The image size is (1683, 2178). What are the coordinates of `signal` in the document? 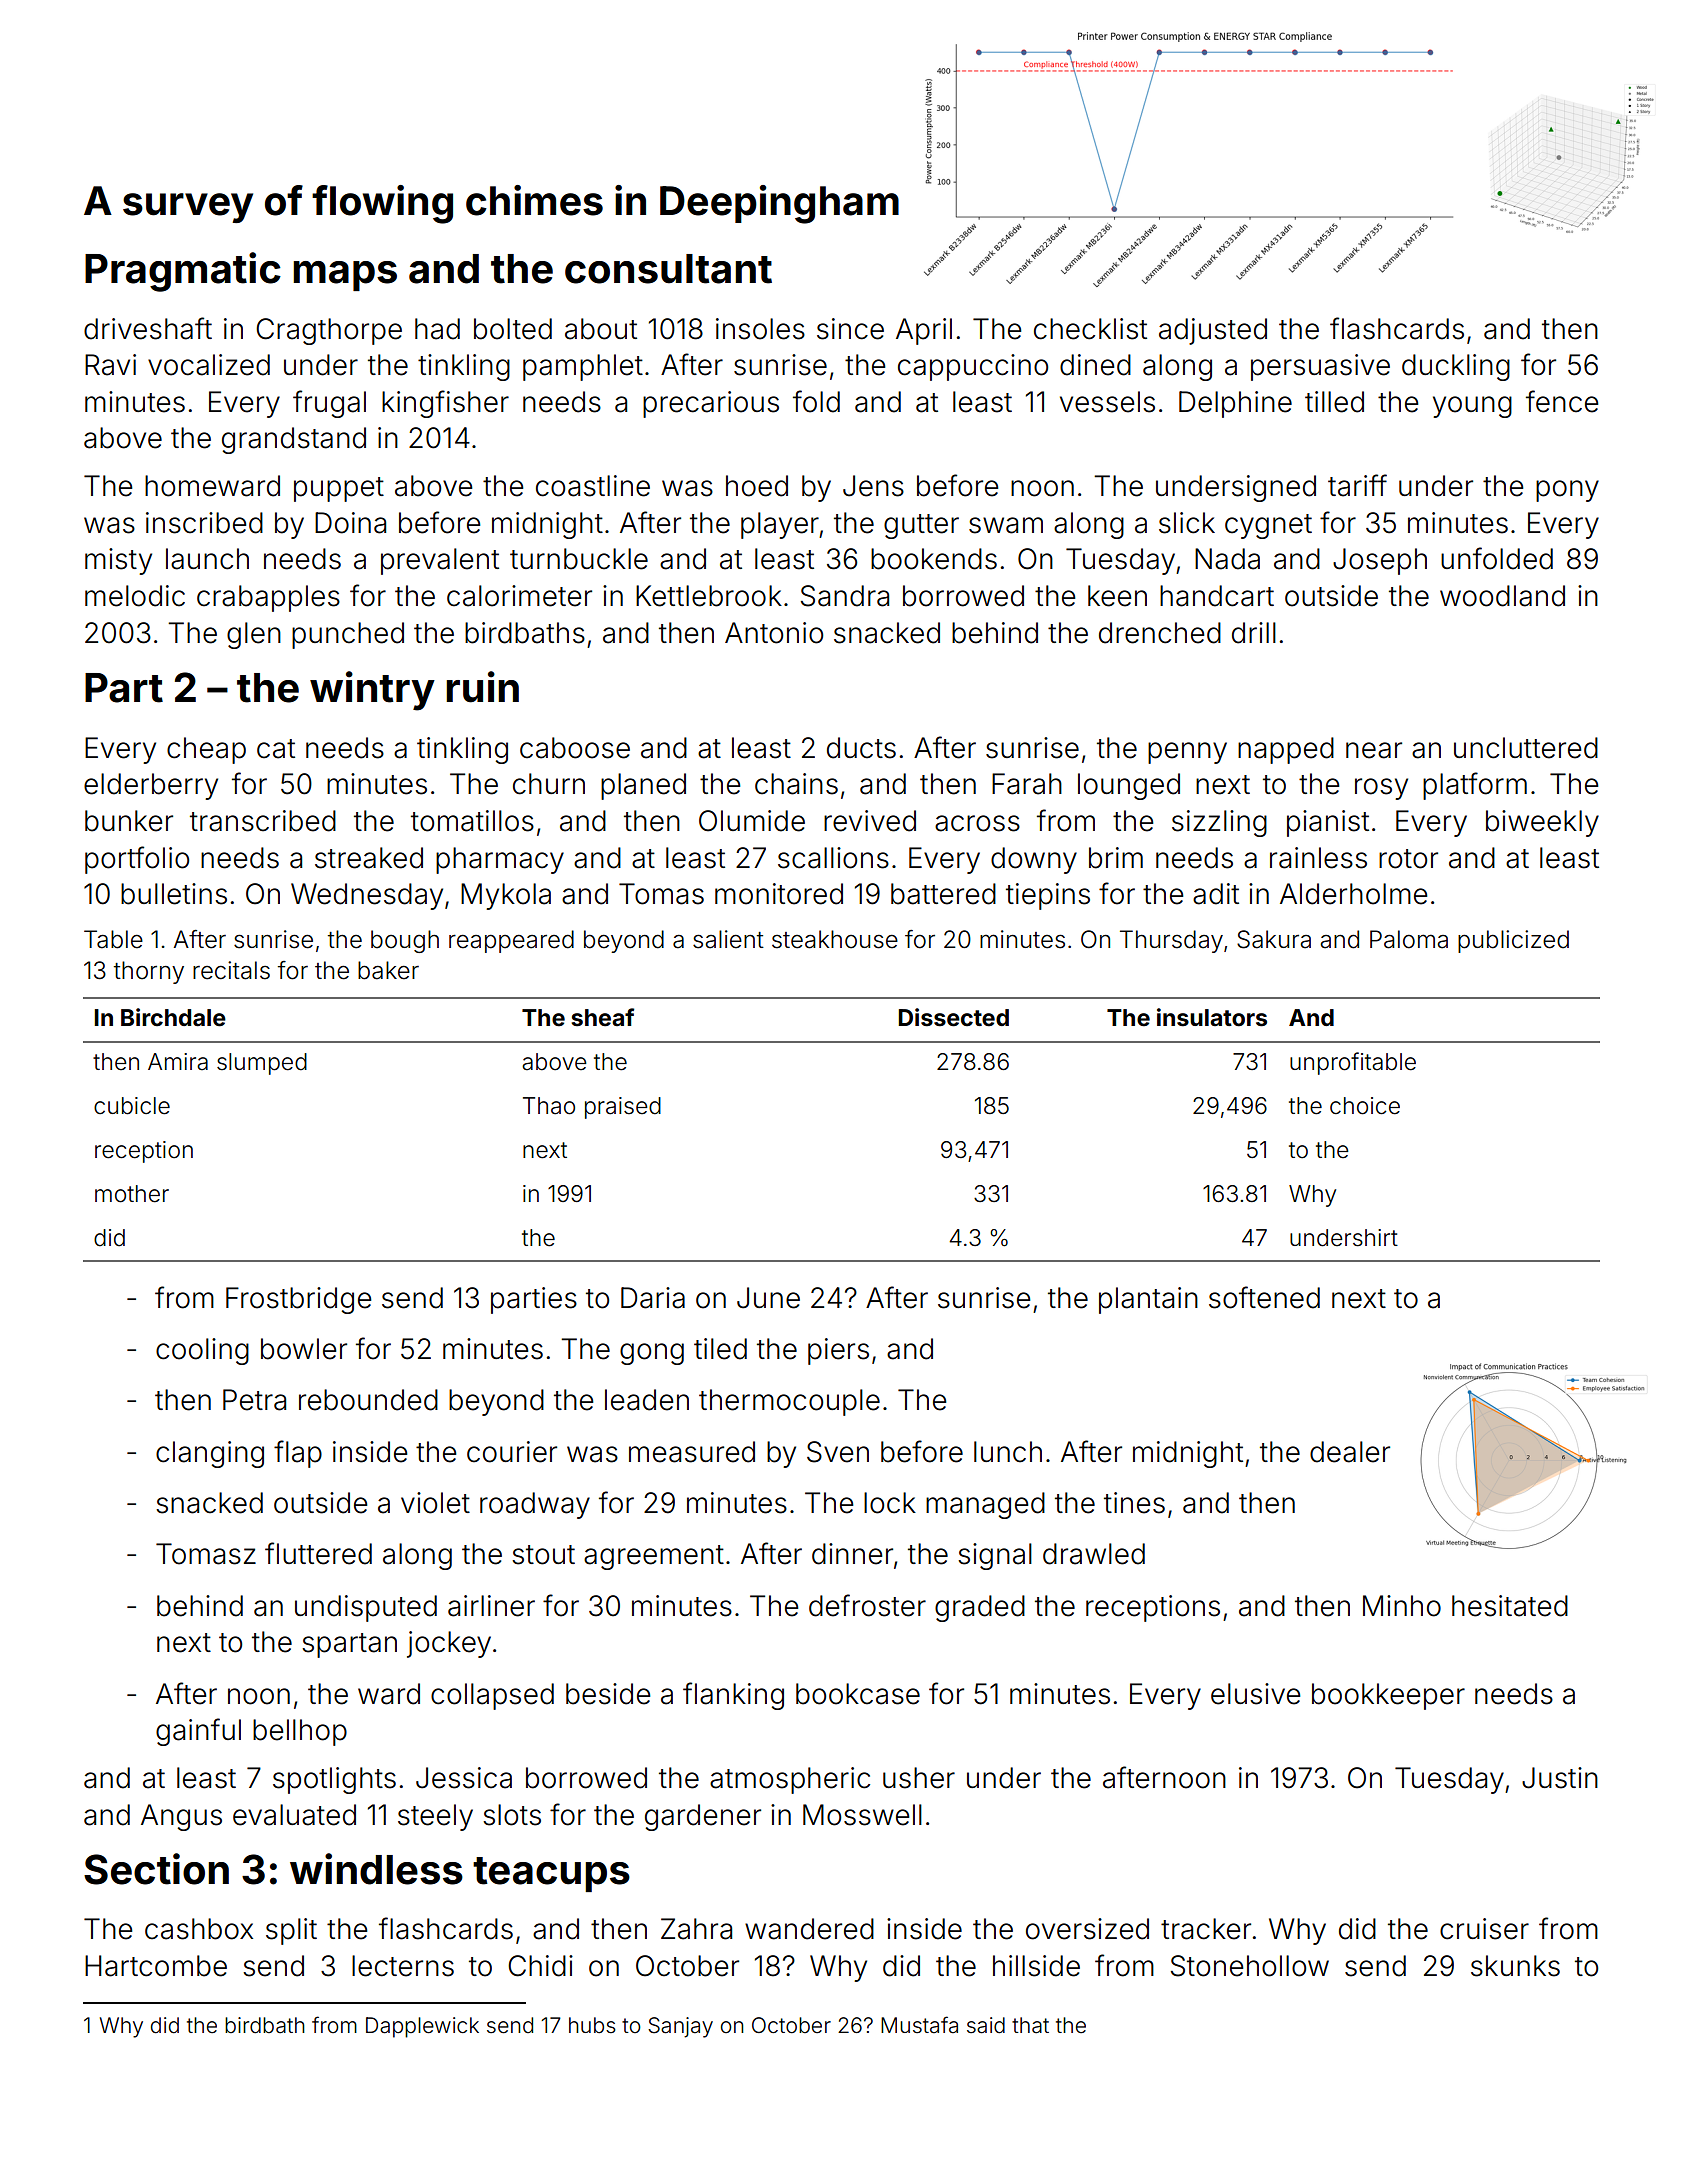 It's located at (995, 1556).
